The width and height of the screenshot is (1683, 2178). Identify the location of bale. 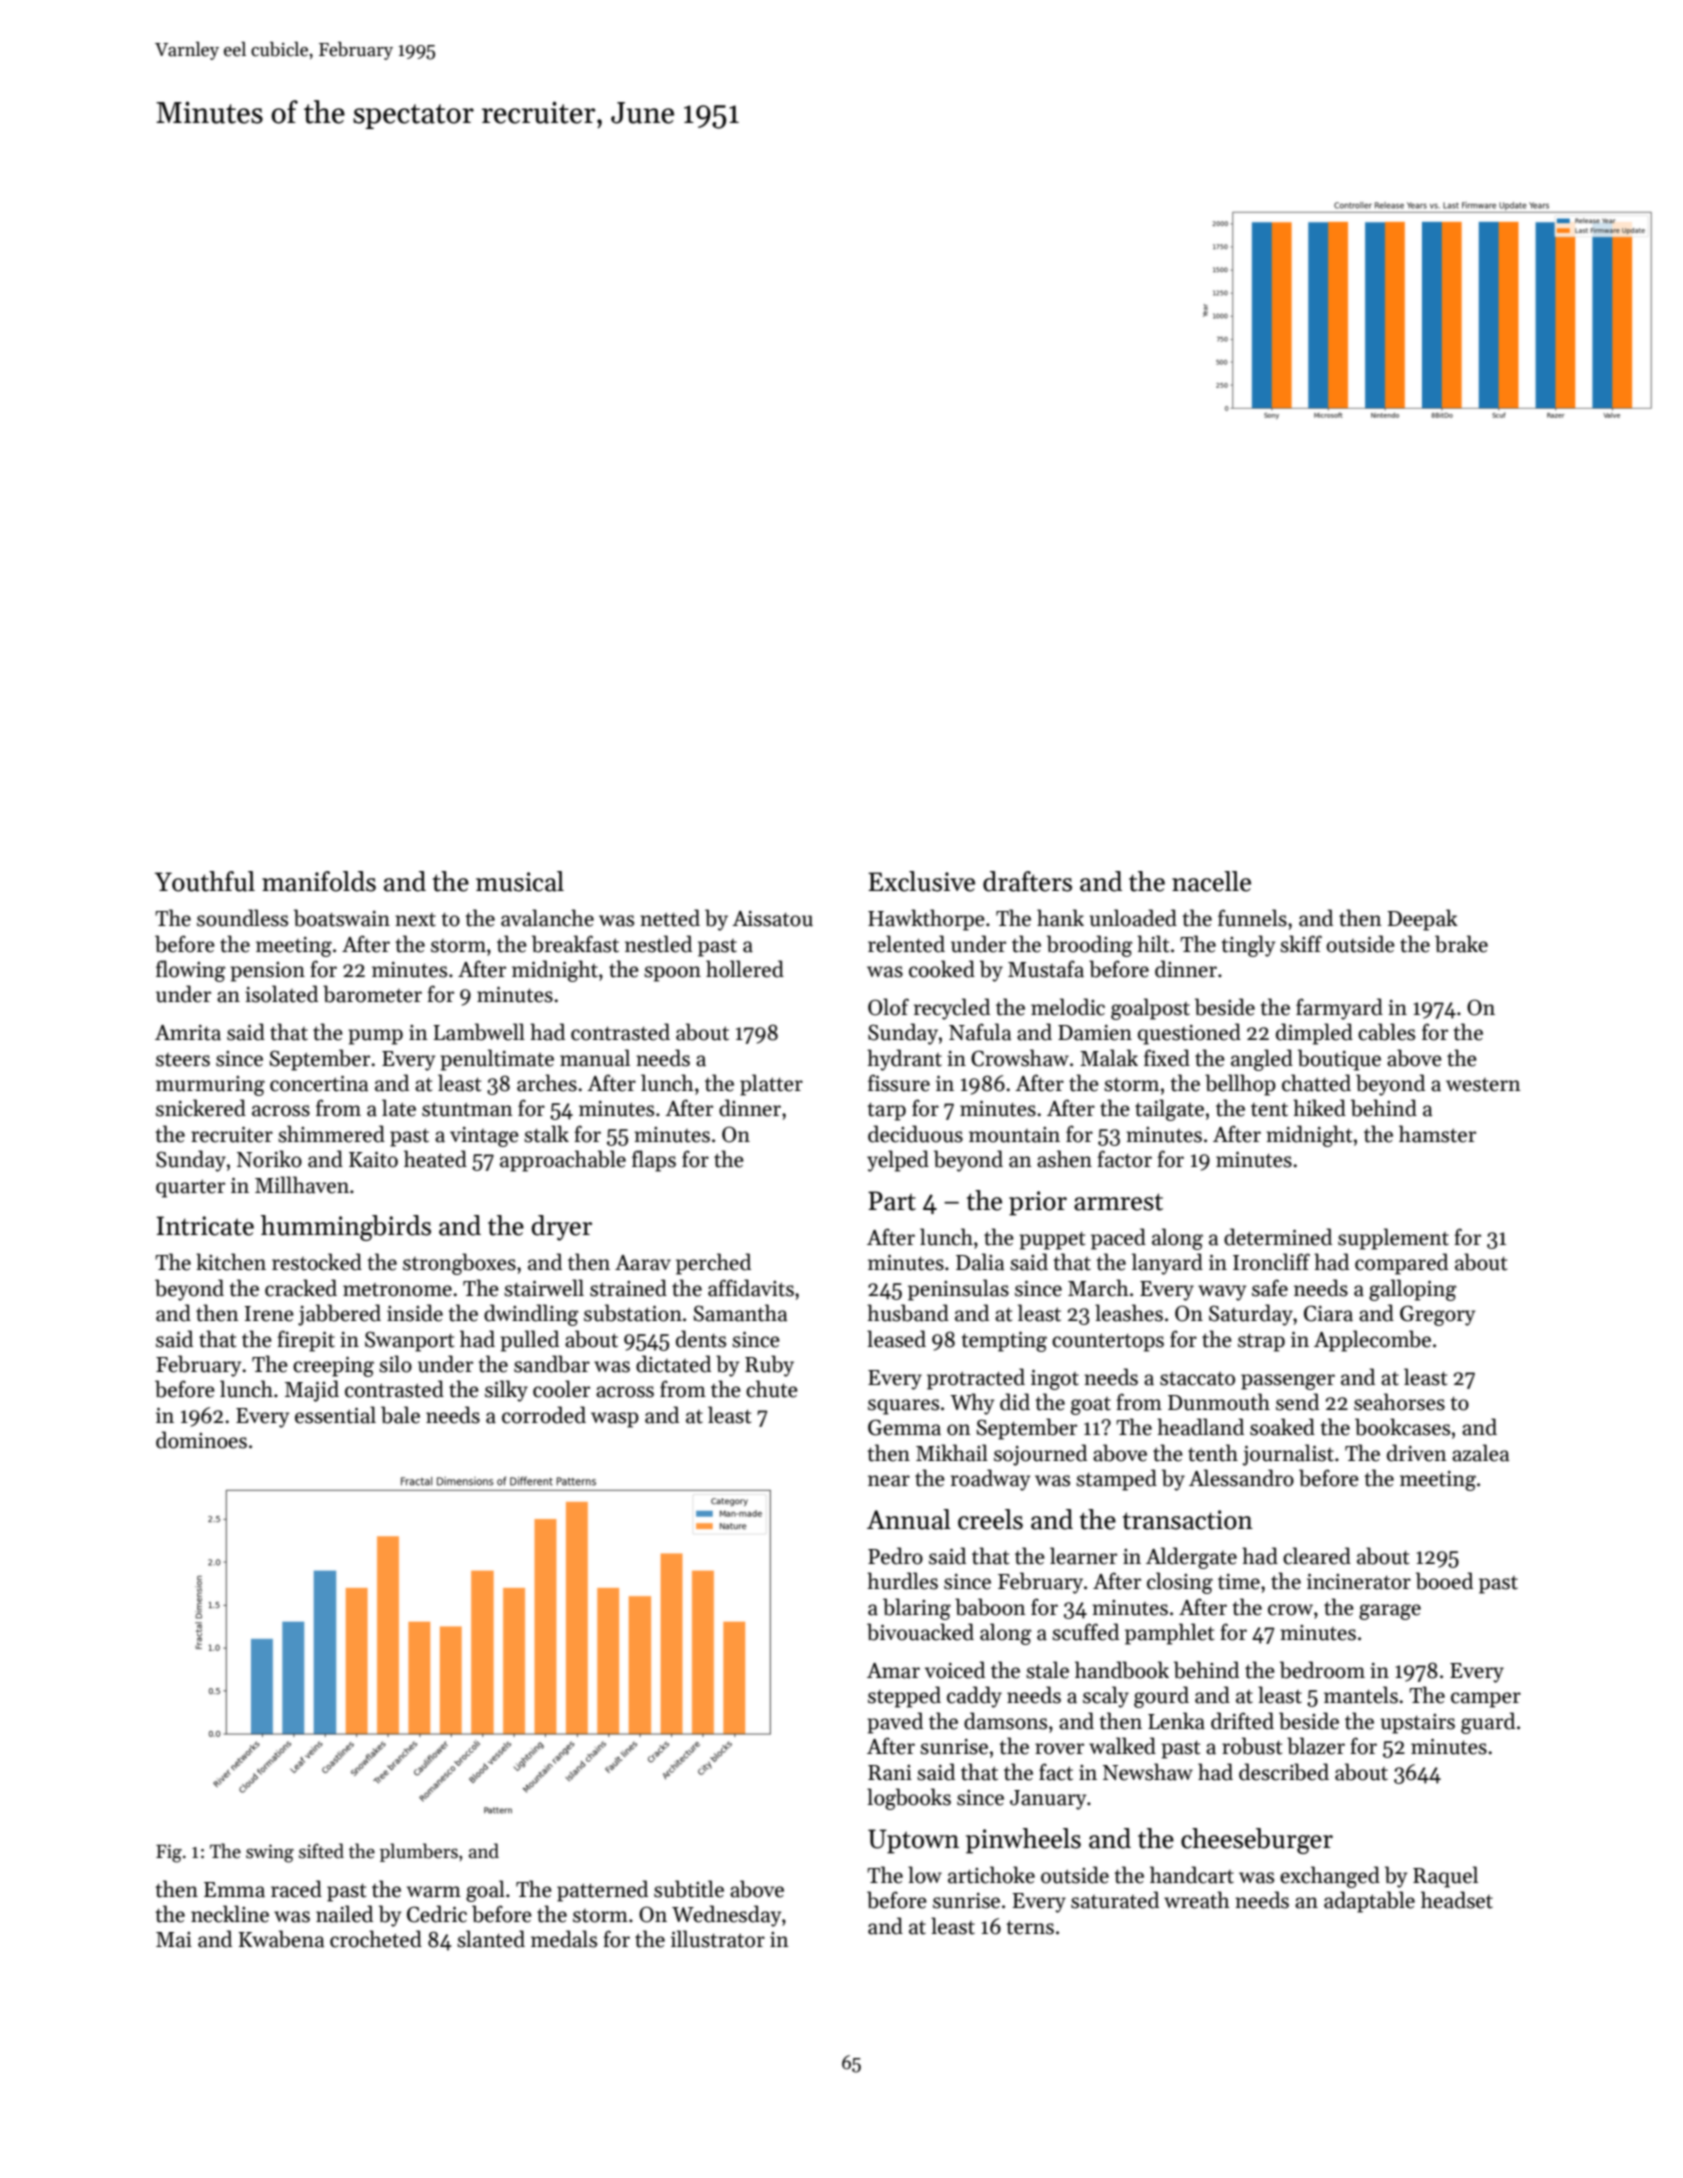
(400, 1415).
